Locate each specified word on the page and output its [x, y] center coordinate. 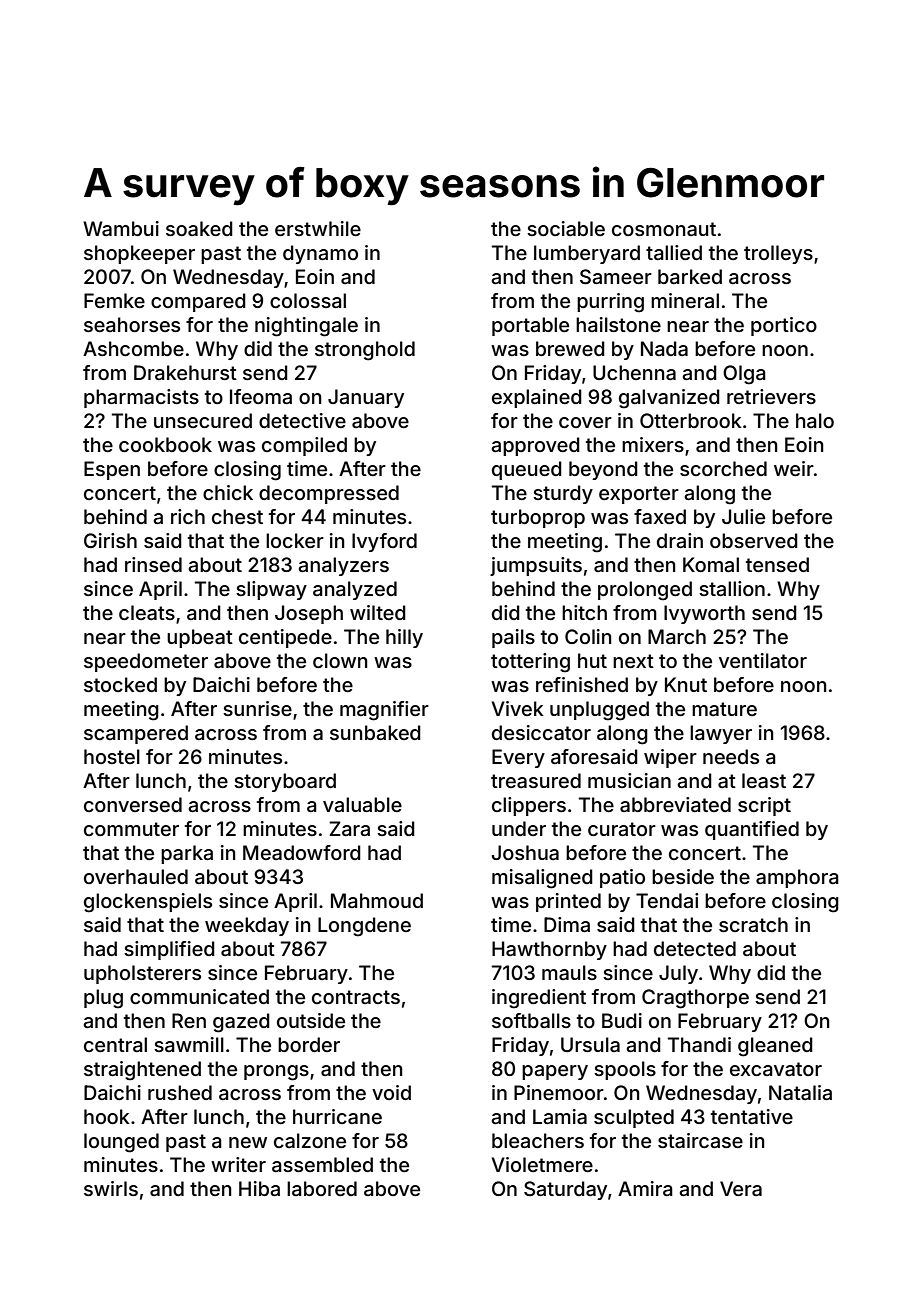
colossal [308, 300]
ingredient [539, 999]
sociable [566, 228]
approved [535, 446]
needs [731, 756]
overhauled [136, 876]
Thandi [699, 1044]
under [519, 828]
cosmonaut [664, 229]
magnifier [384, 711]
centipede [285, 638]
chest [237, 516]
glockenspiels [148, 903]
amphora [797, 878]
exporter [639, 495]
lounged [121, 1143]
